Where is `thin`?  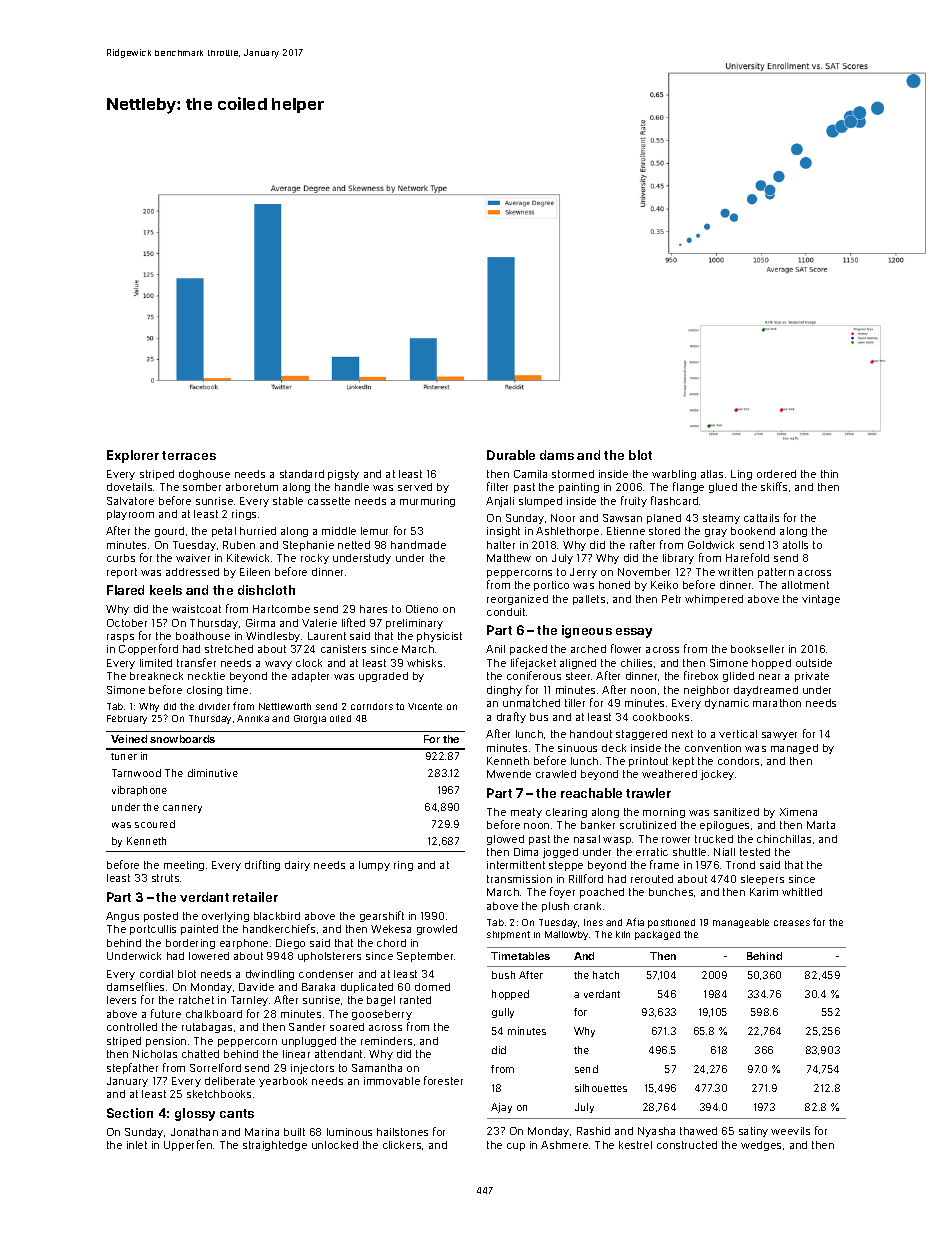 thin is located at coordinates (829, 474).
